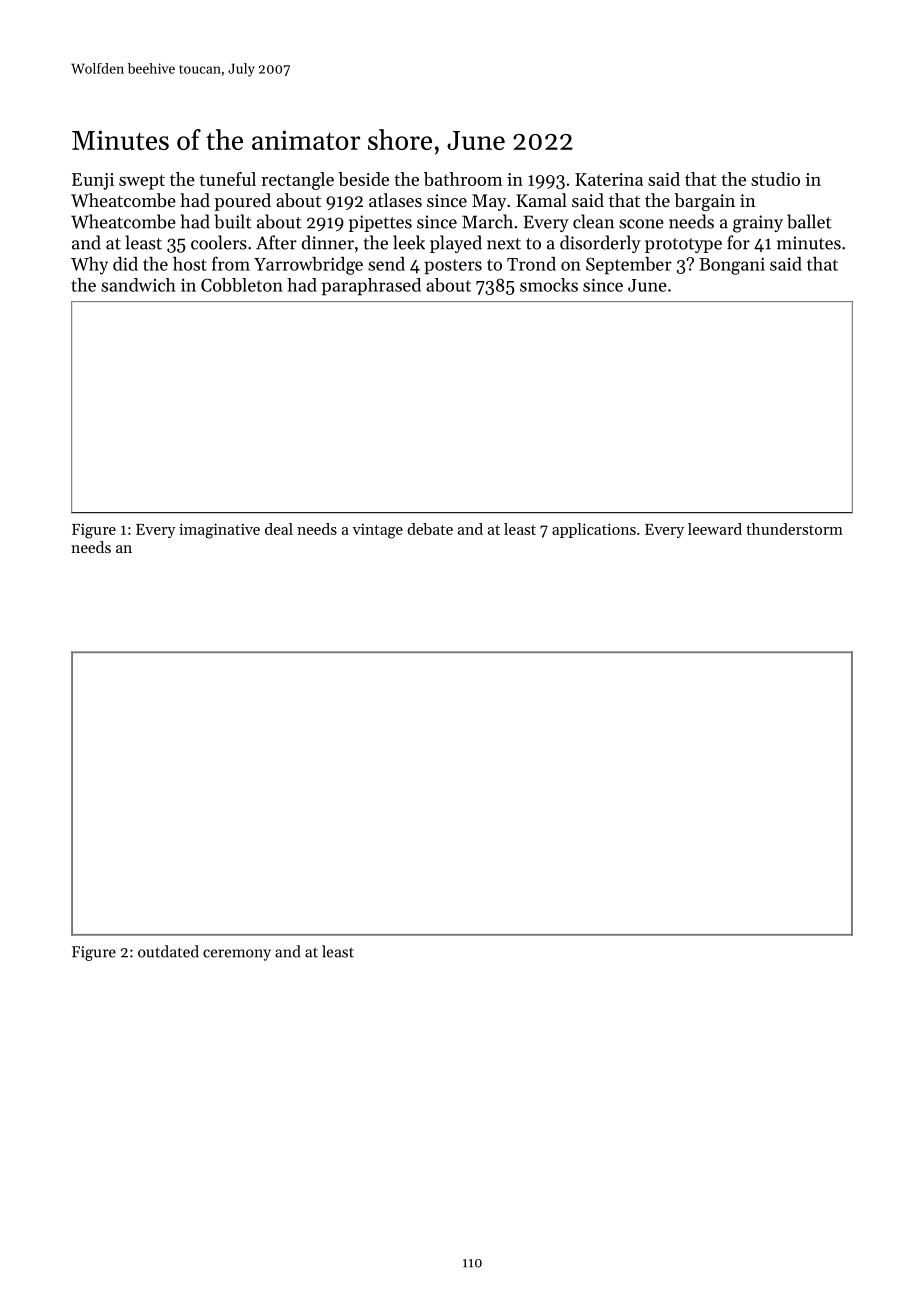 This document has height=1314, width=924. I want to click on thunderstorm, so click(794, 529).
